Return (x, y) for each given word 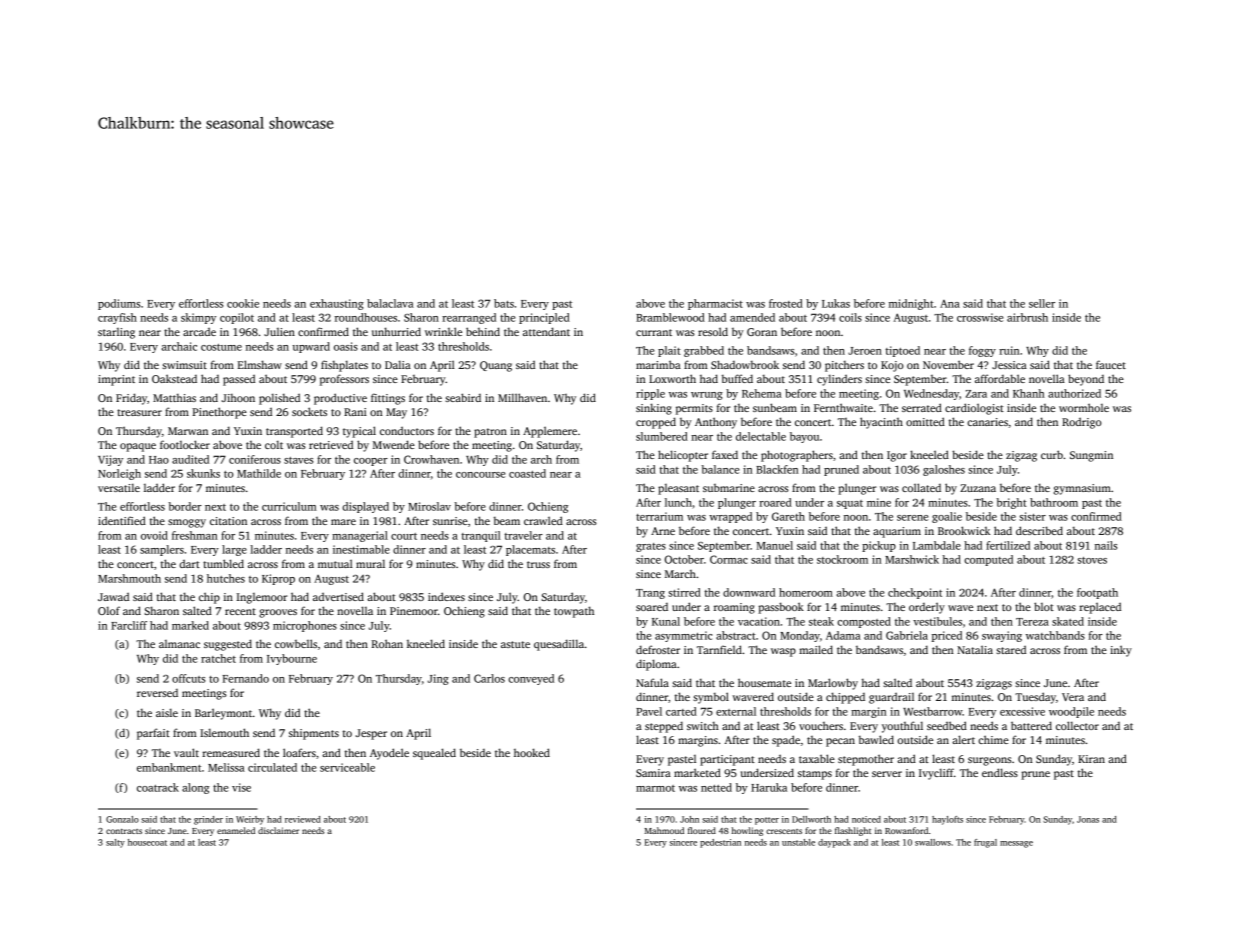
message (1016, 844)
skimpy (198, 318)
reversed (157, 693)
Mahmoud (664, 830)
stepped (664, 727)
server (887, 774)
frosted (786, 303)
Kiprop (278, 579)
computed (988, 560)
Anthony (716, 423)
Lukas (836, 303)
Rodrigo (1081, 423)
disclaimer (278, 830)
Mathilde (259, 473)
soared (652, 607)
